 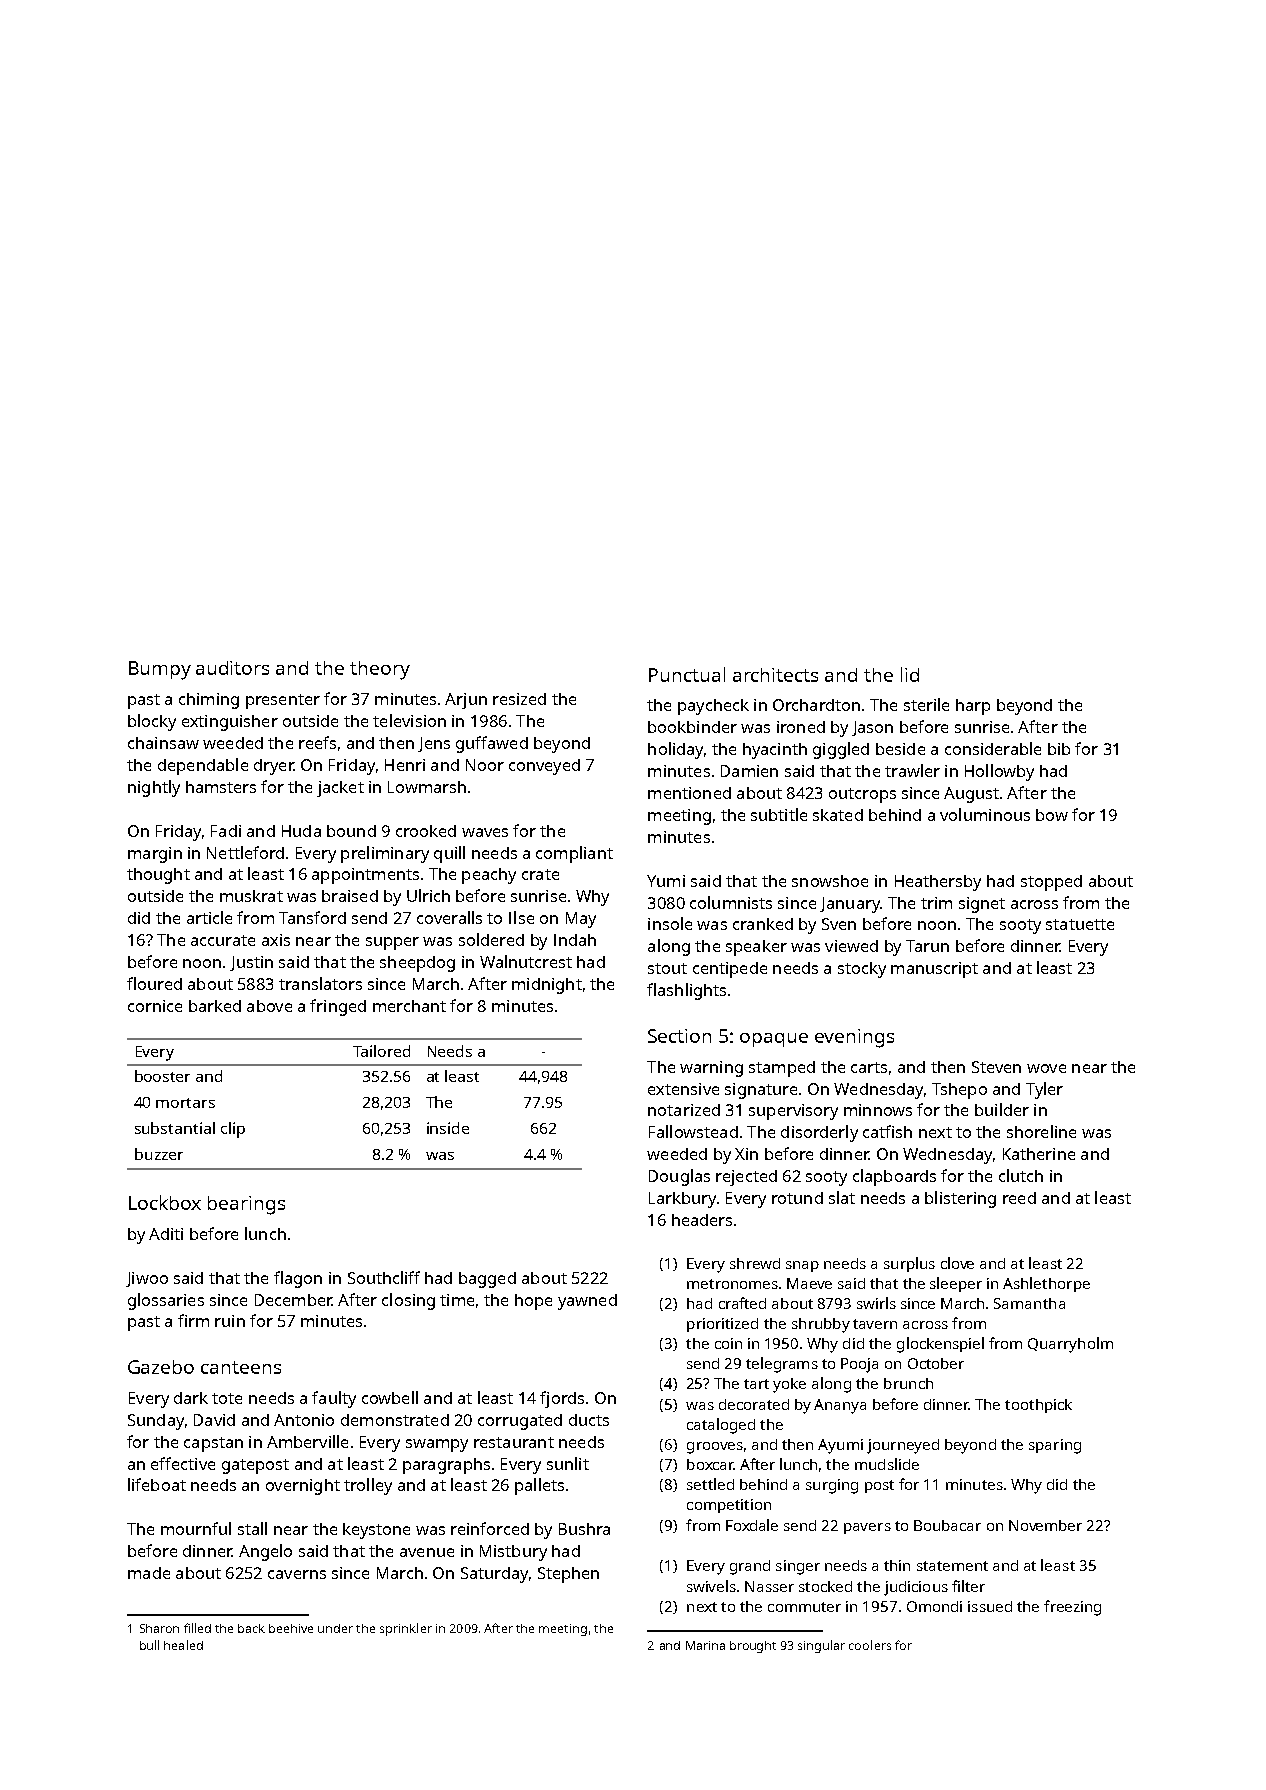 I want to click on stopped, so click(x=1051, y=883).
